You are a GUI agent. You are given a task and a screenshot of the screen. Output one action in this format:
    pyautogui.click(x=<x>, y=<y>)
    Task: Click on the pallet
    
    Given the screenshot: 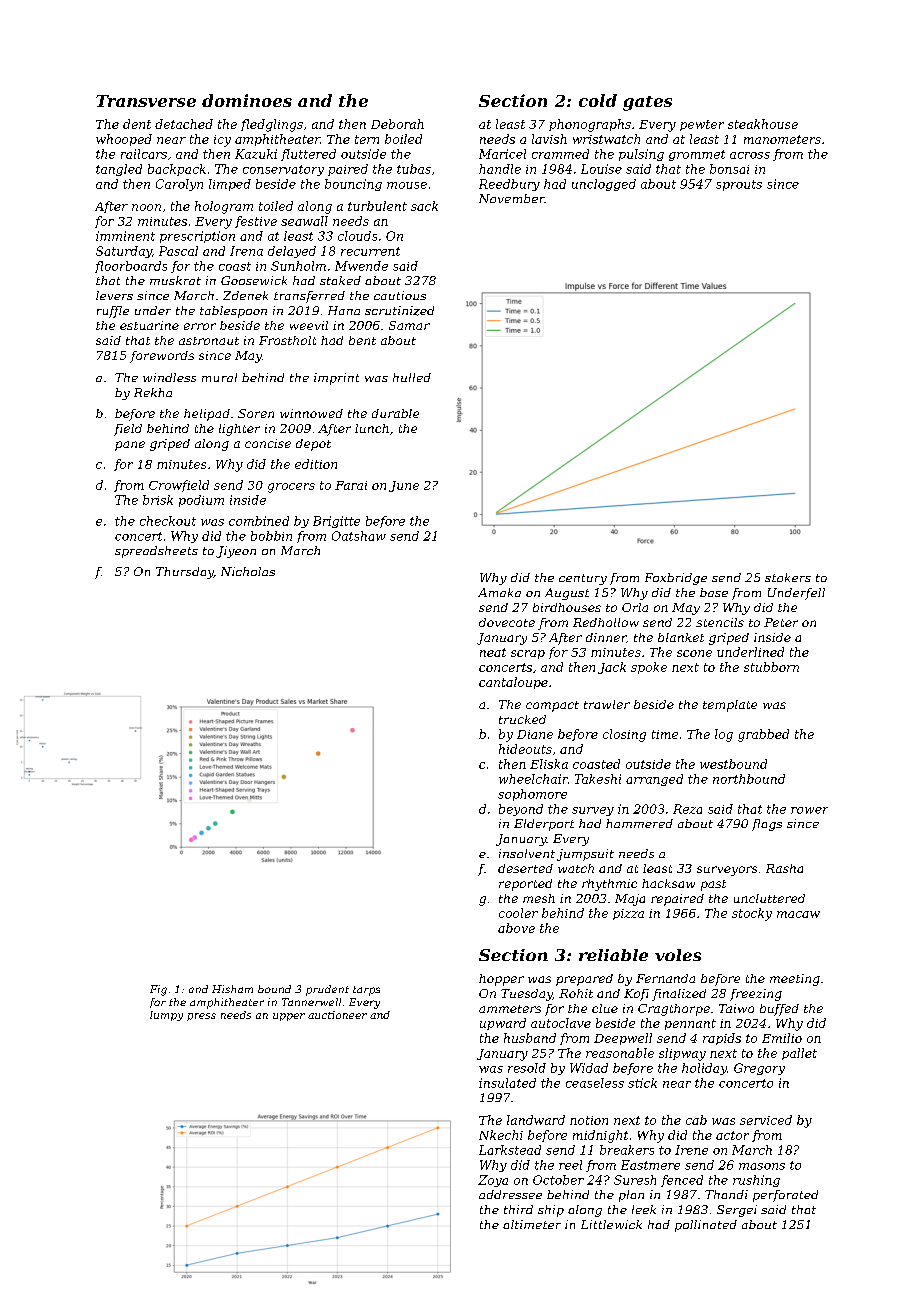 What is the action you would take?
    pyautogui.click(x=799, y=1054)
